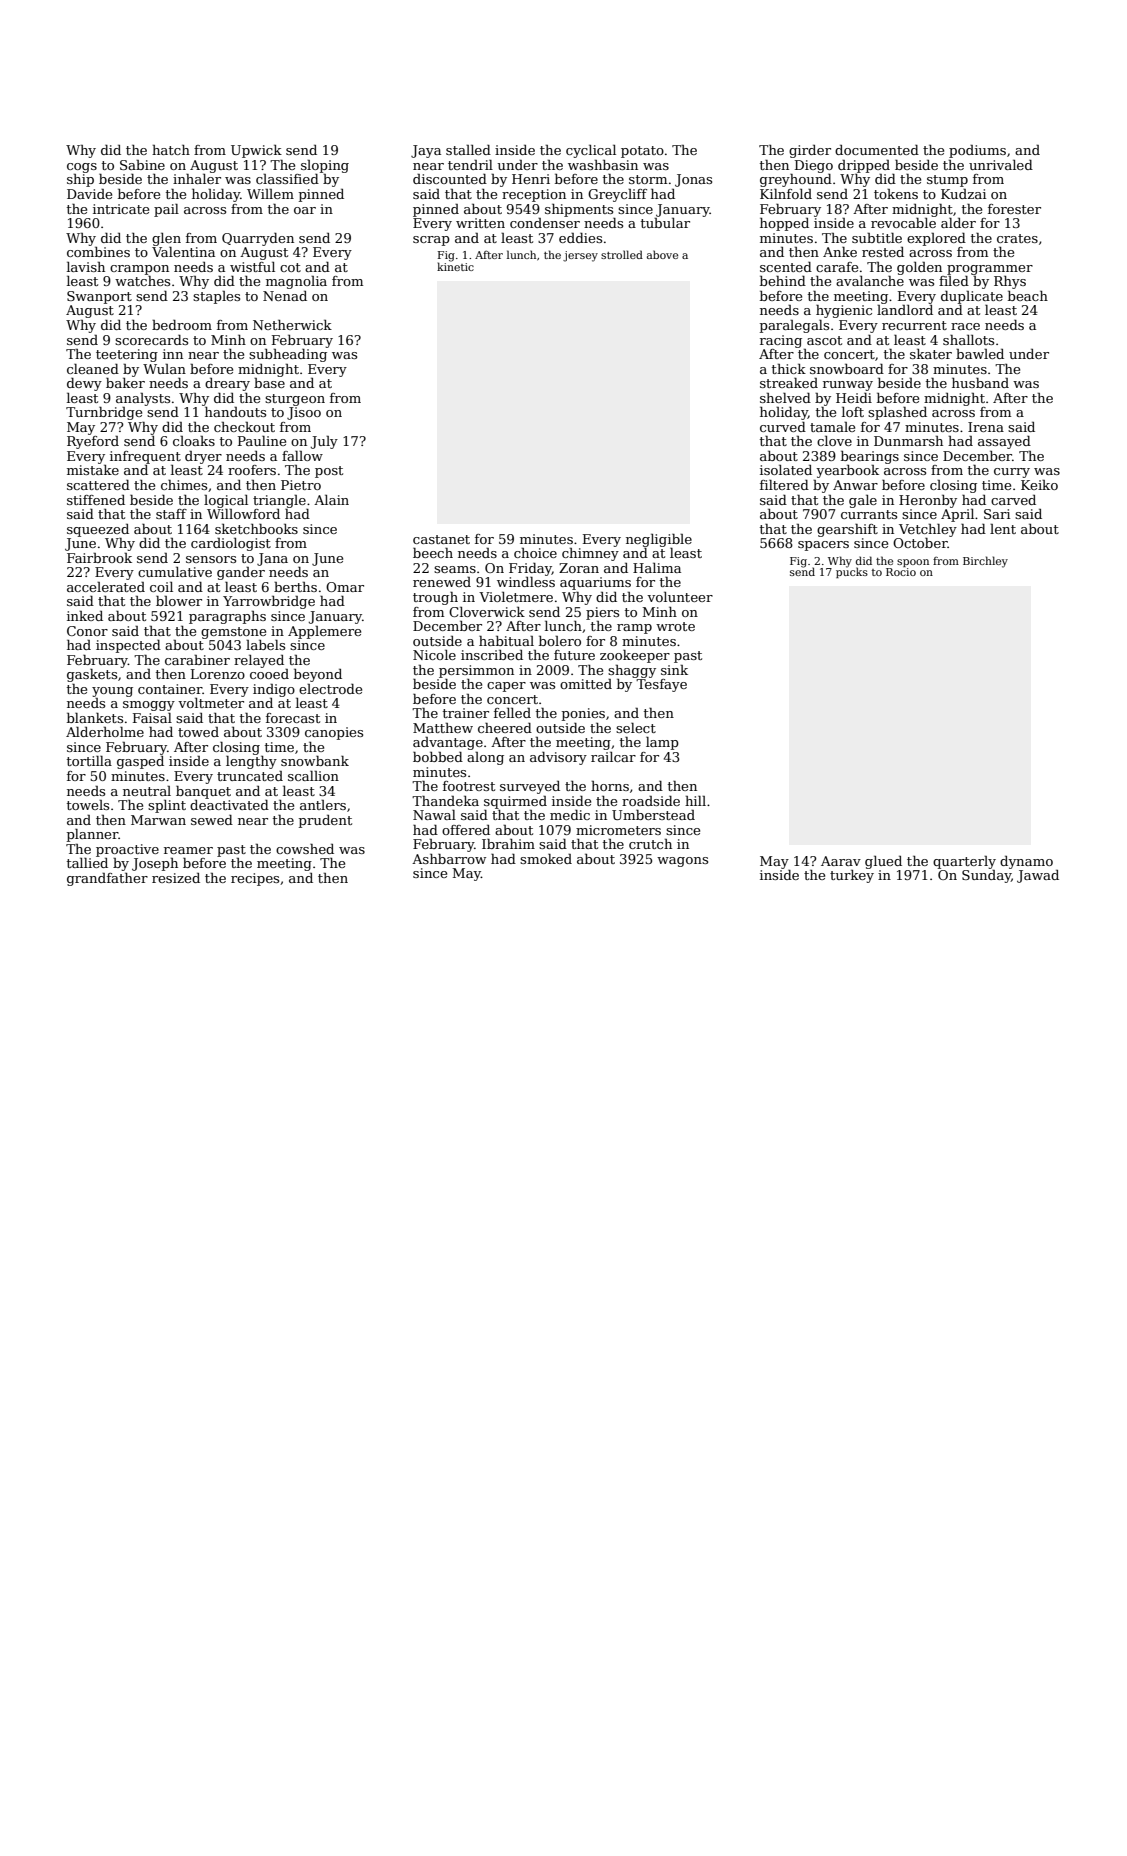  What do you see at coordinates (171, 150) in the document?
I see `hatch` at bounding box center [171, 150].
